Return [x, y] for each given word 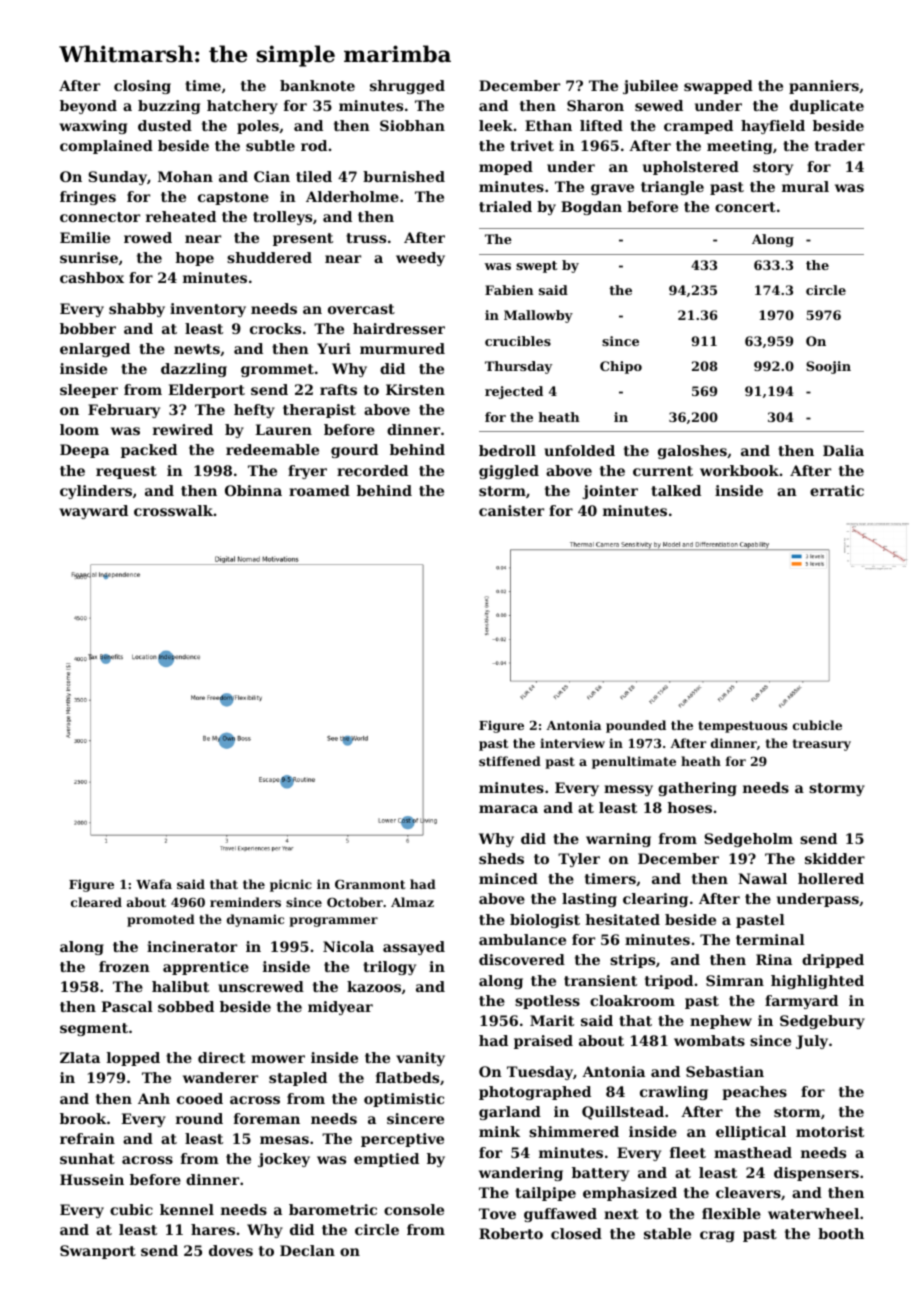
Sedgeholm [748, 840]
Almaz [412, 902]
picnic [291, 885]
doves [231, 1250]
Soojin [828, 367]
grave [612, 189]
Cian [272, 176]
